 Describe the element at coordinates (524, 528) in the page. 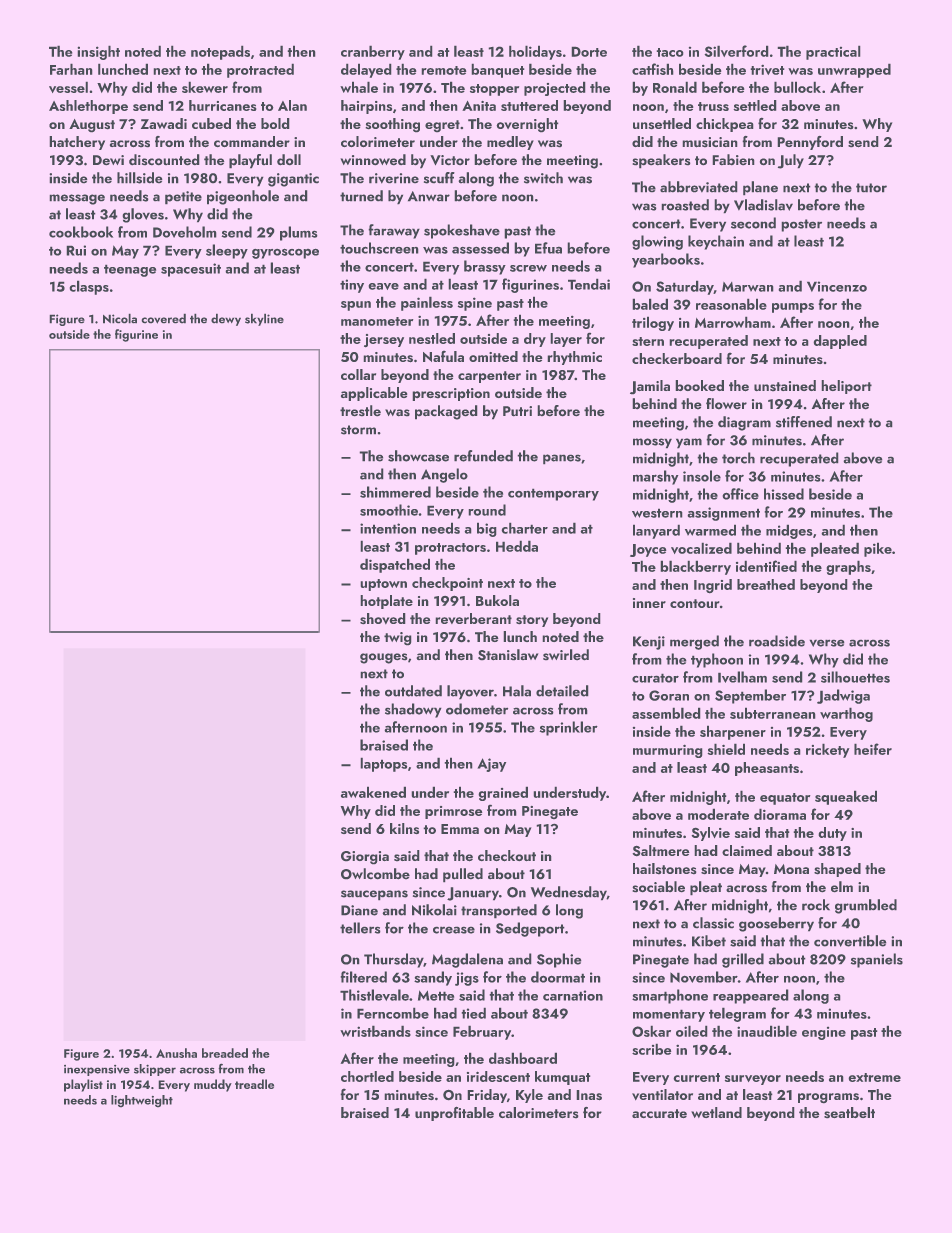

I see `charter` at that location.
